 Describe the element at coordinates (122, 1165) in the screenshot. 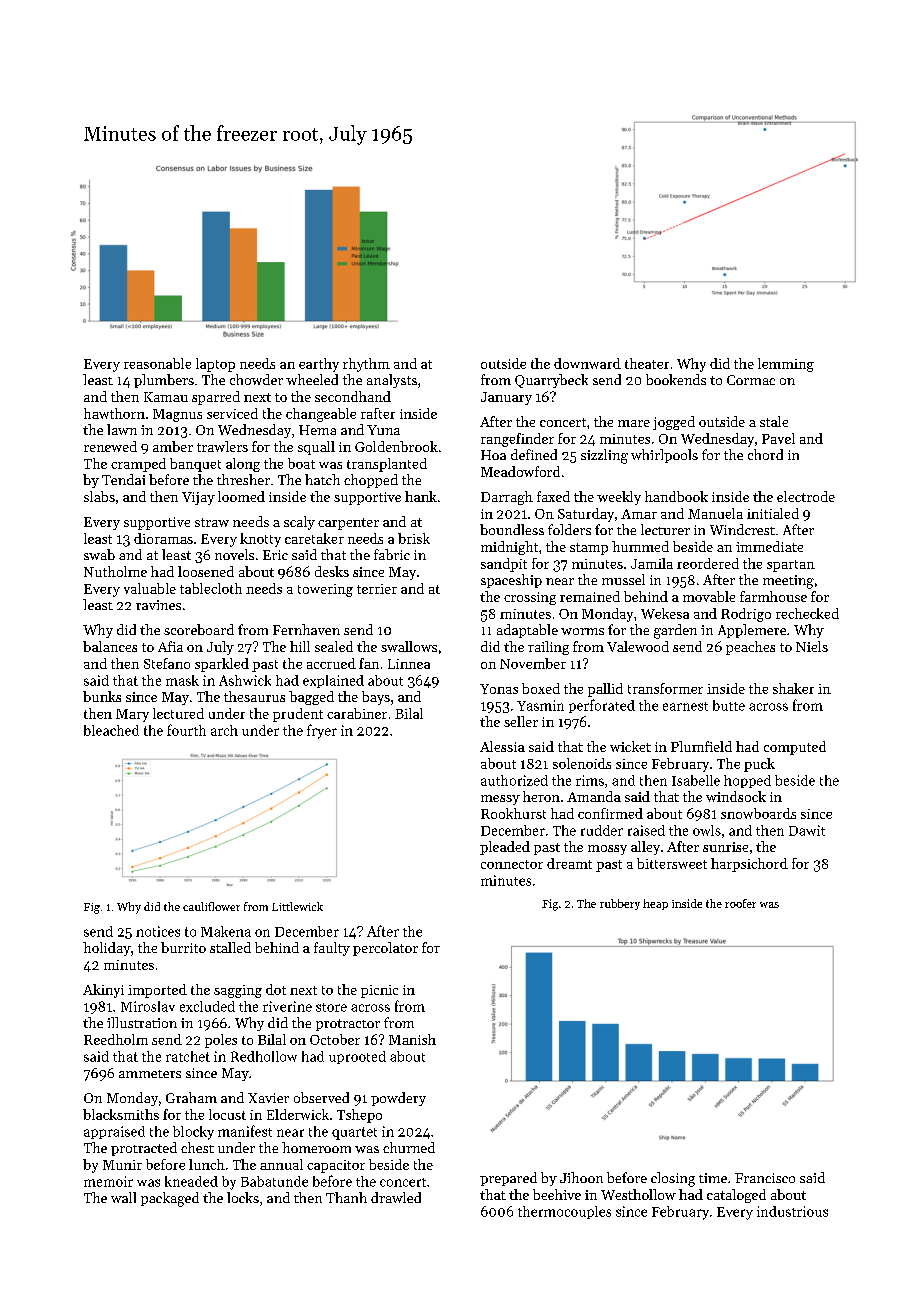

I see `Munir` at that location.
